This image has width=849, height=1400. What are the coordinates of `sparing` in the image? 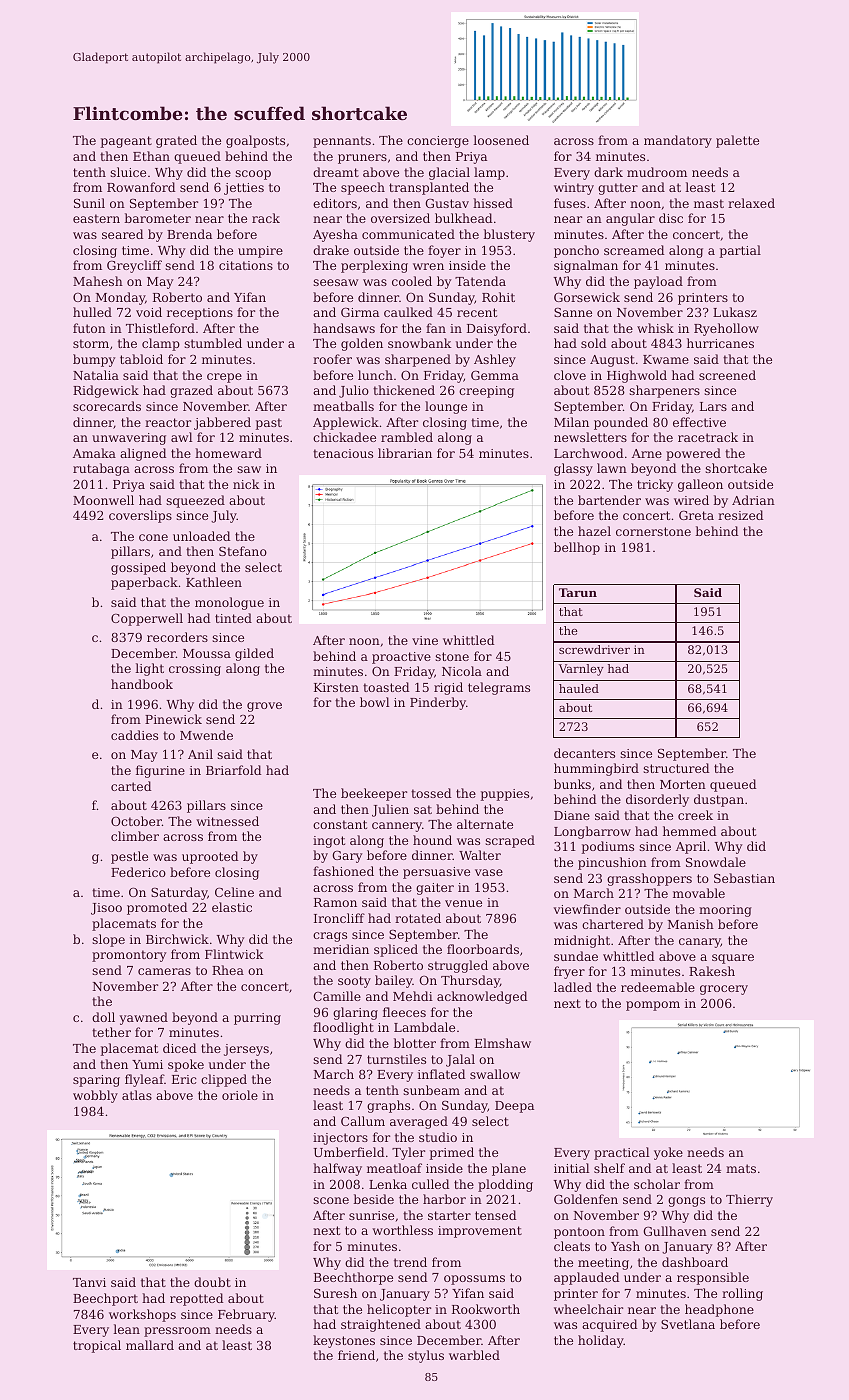 It's located at (96, 1081).
